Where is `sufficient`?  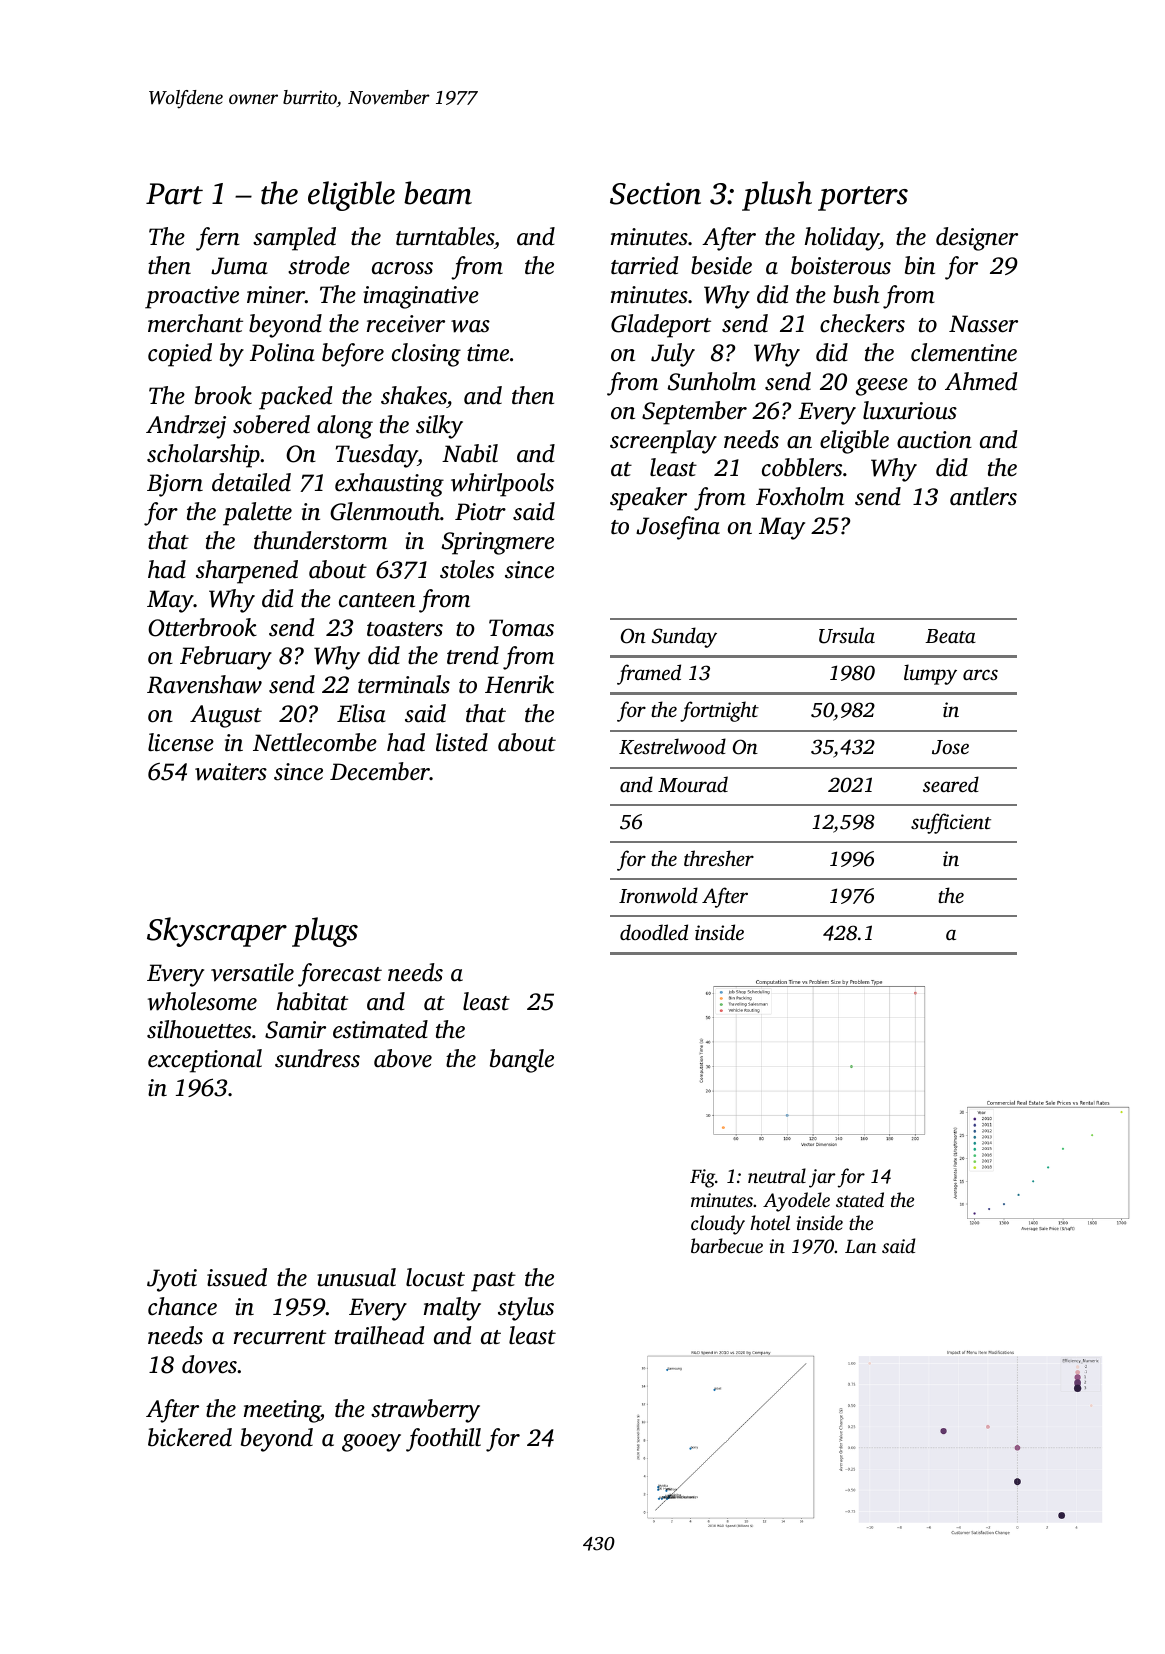
sufficient is located at coordinates (951, 823).
